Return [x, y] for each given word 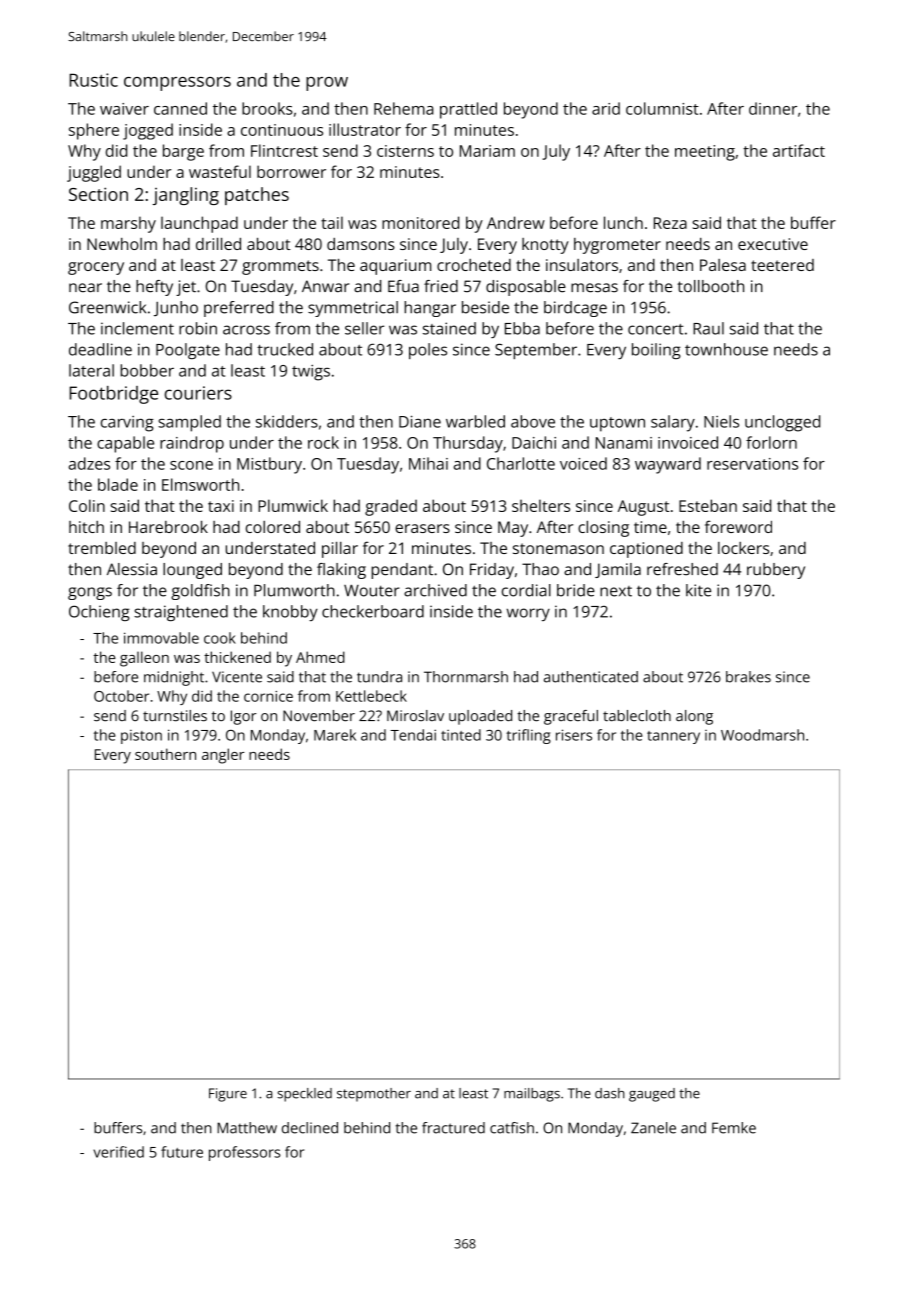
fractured [453, 1128]
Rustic [94, 80]
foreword [738, 526]
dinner [773, 108]
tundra [379, 677]
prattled [468, 110]
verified [118, 1152]
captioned [646, 550]
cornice [268, 696]
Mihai [428, 463]
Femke [734, 1128]
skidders [287, 421]
